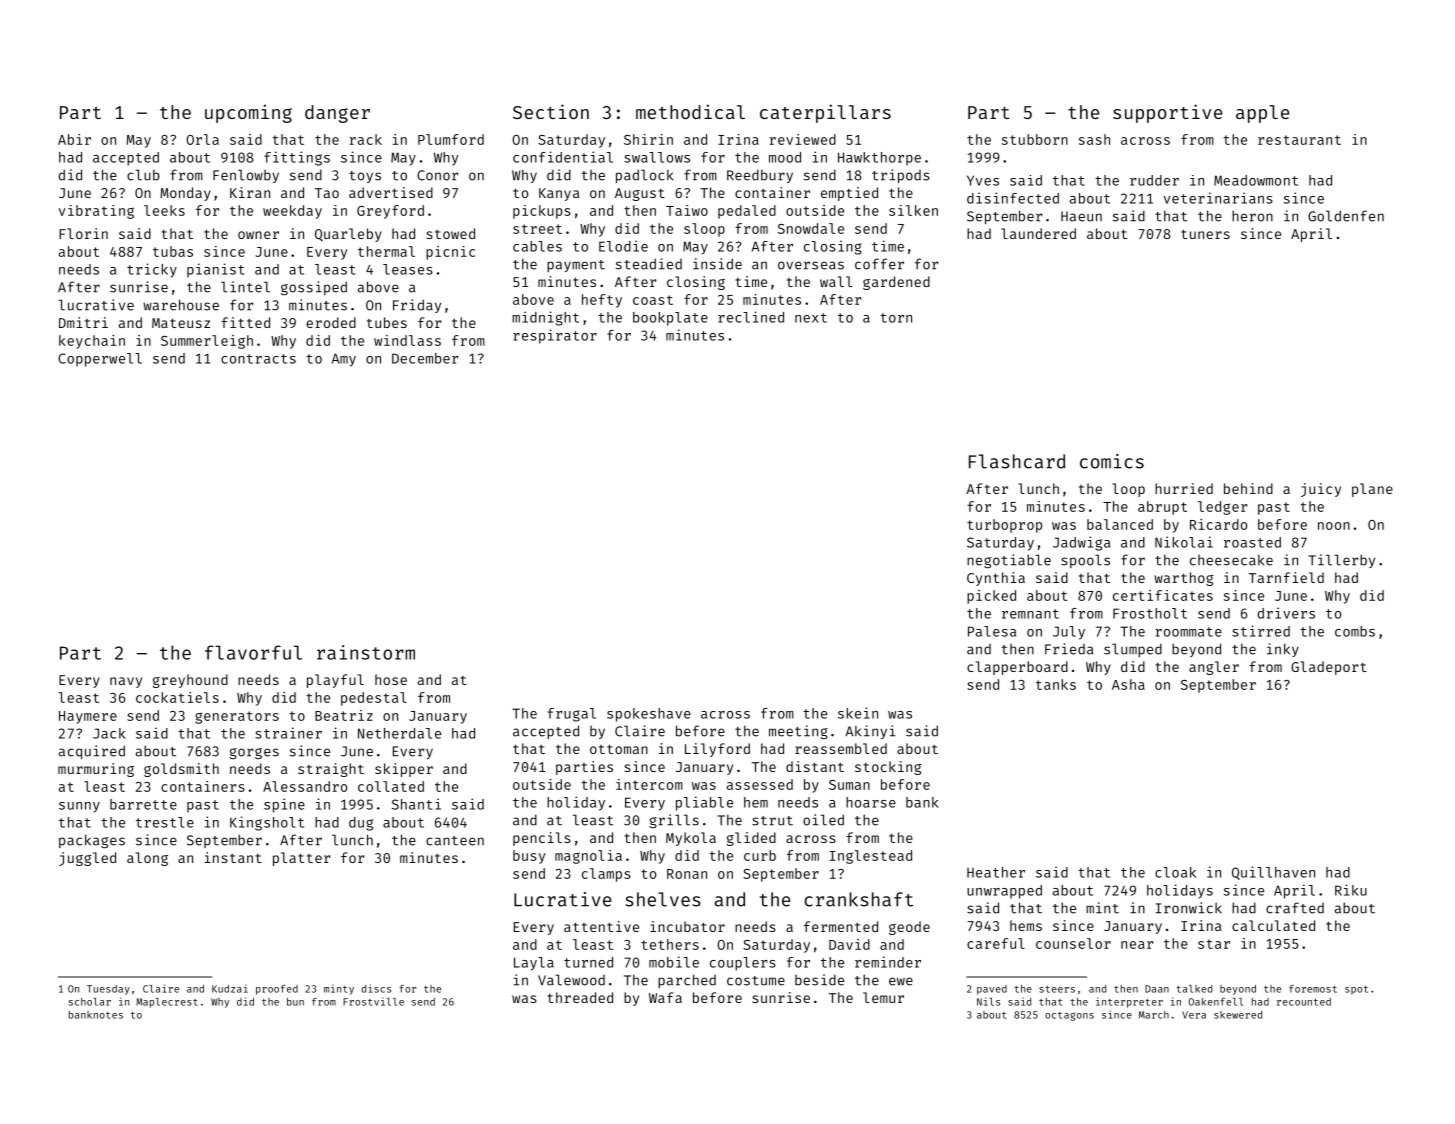 Image resolution: width=1455 pixels, height=1124 pixels. What do you see at coordinates (425, 358) in the screenshot?
I see `December` at bounding box center [425, 358].
